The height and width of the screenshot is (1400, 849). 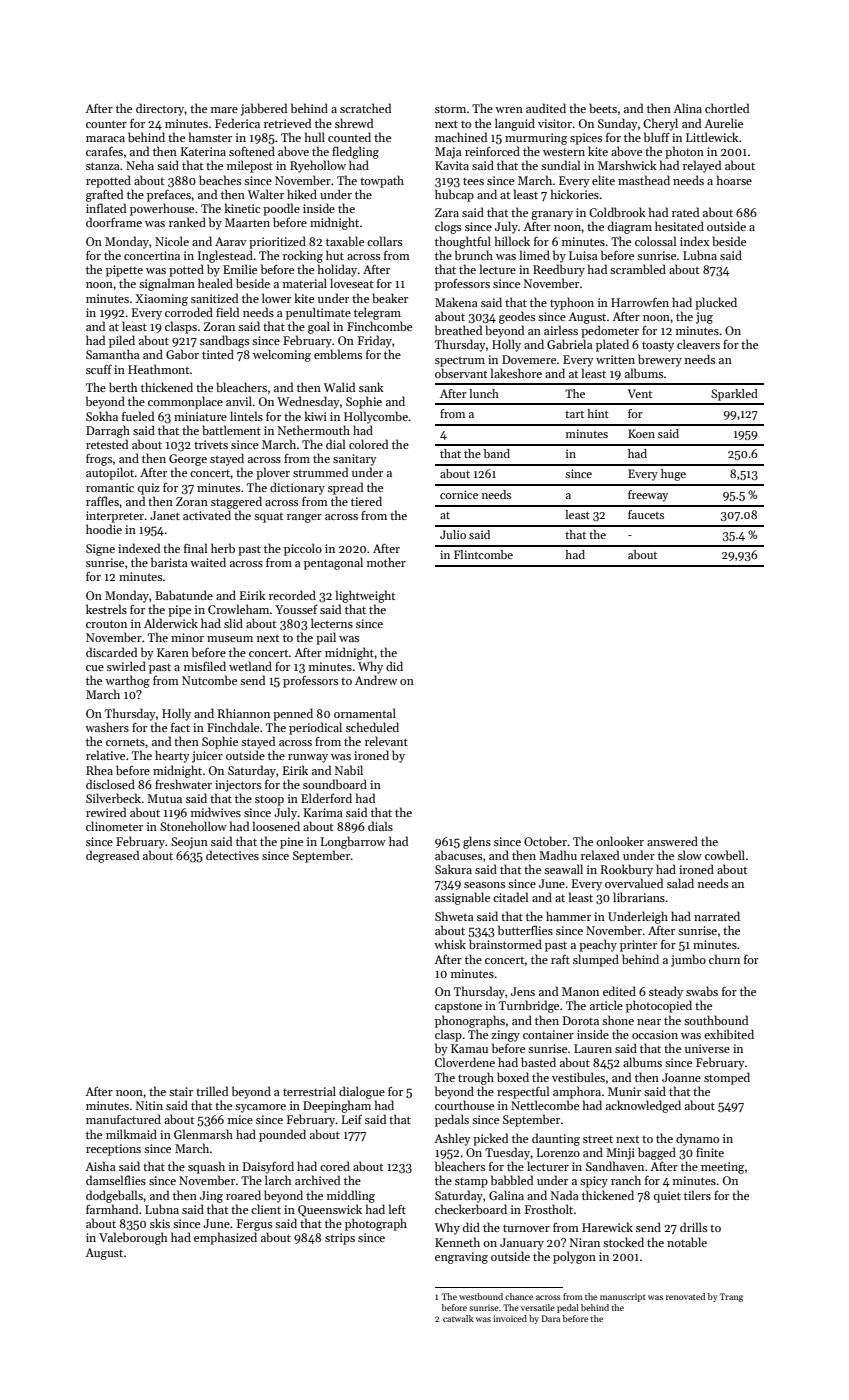 I want to click on Vent, so click(x=640, y=393).
